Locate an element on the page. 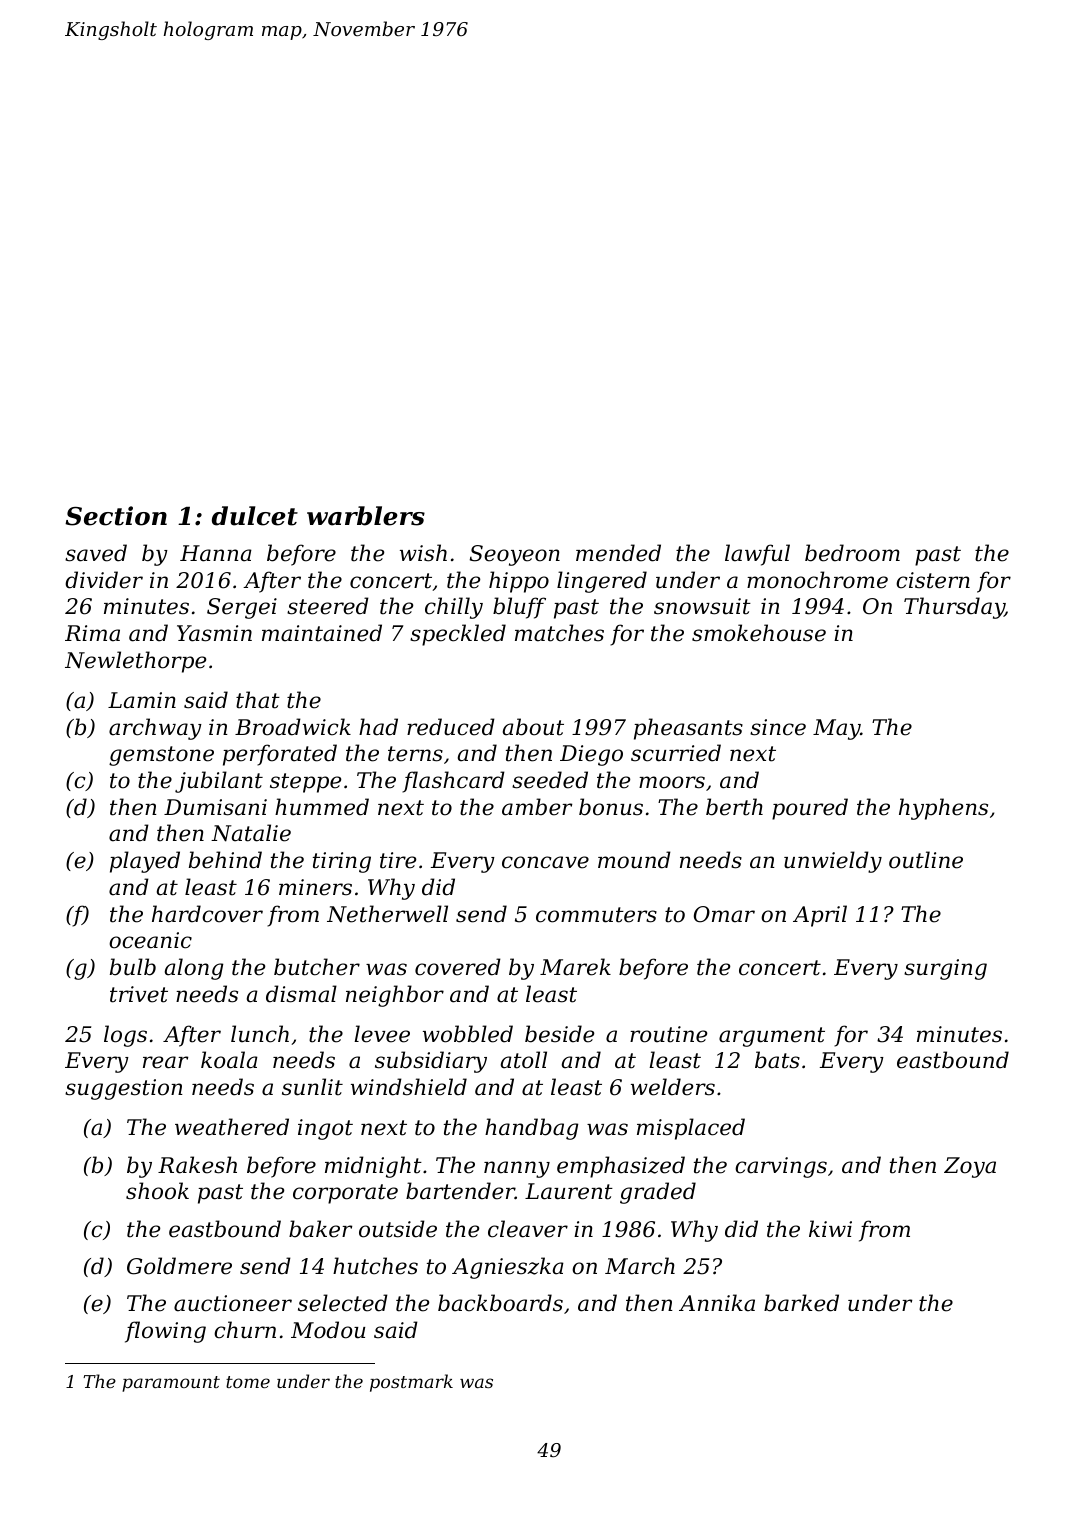 Image resolution: width=1075 pixels, height=1526 pixels. Seoyeon is located at coordinates (515, 555).
